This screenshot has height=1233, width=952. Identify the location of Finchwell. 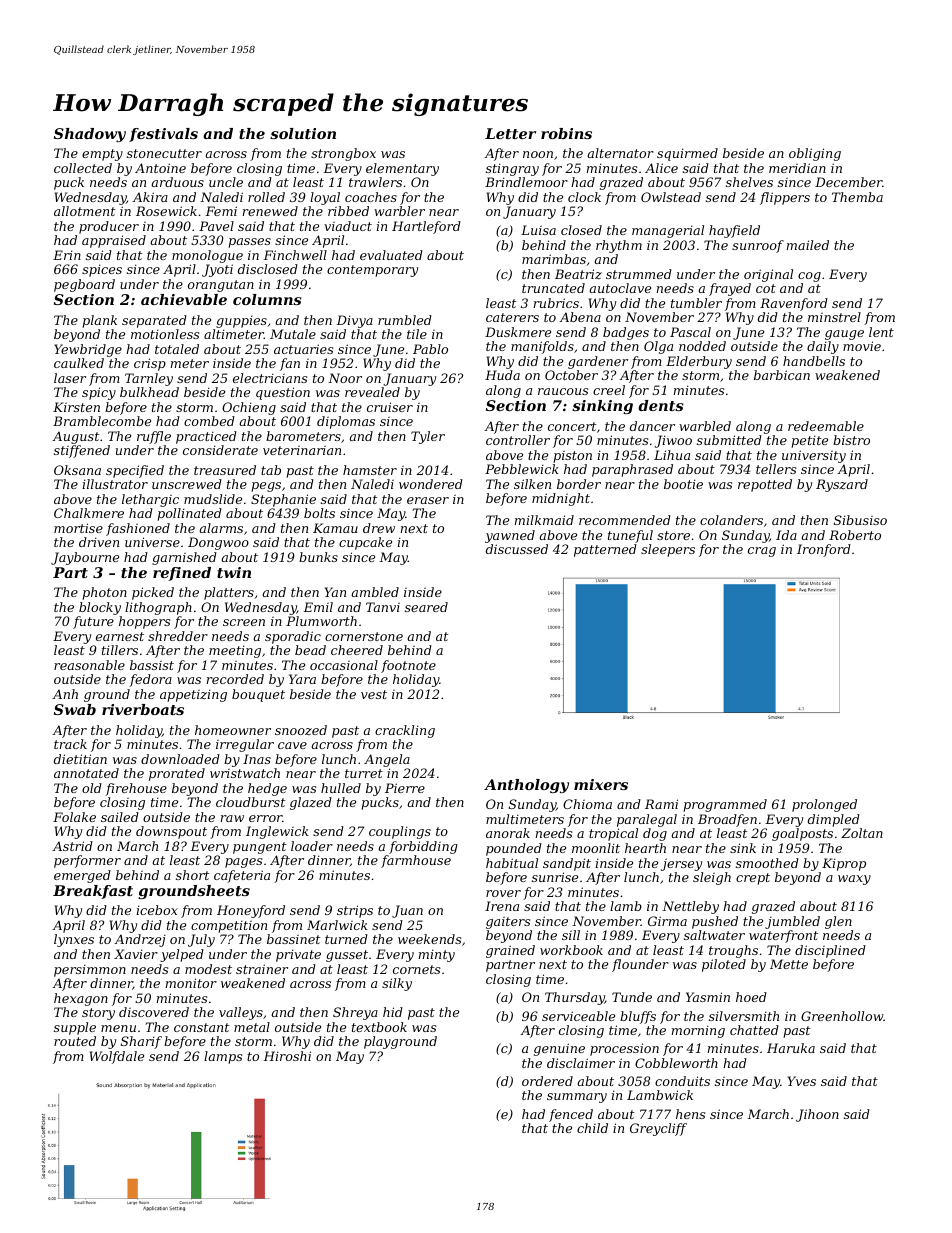
(295, 255).
